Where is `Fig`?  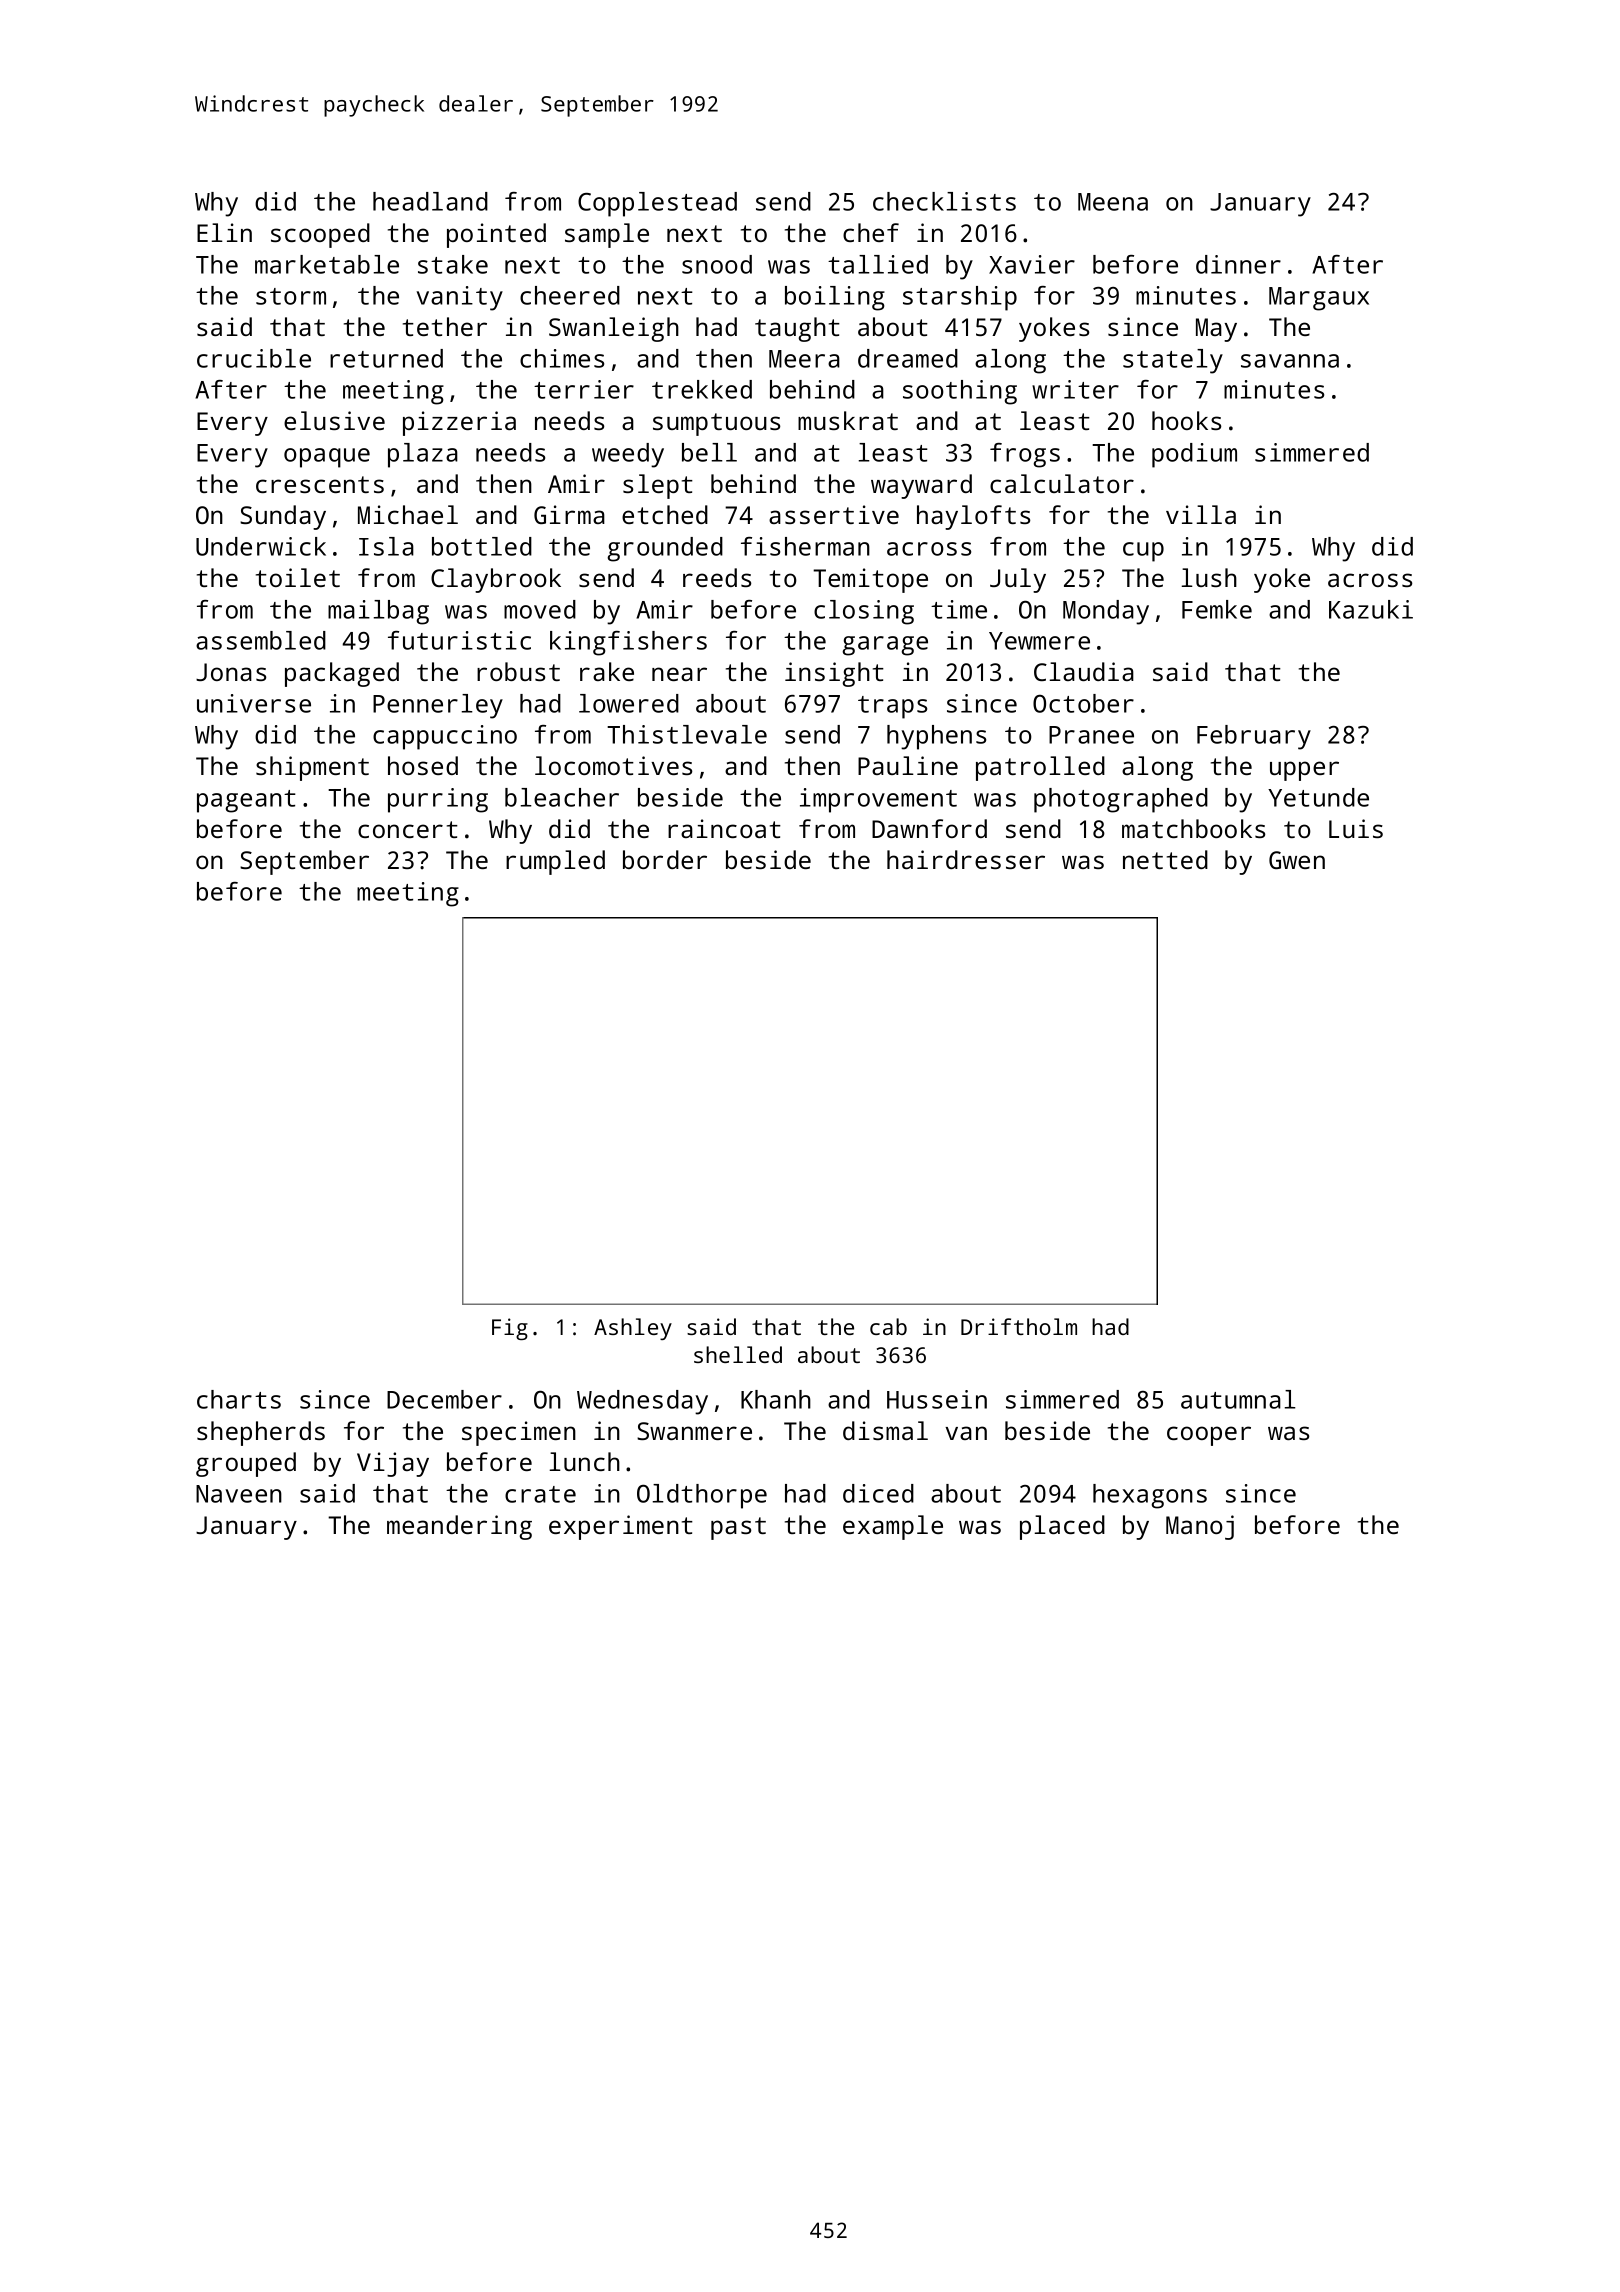
Fig is located at coordinates (510, 1329).
